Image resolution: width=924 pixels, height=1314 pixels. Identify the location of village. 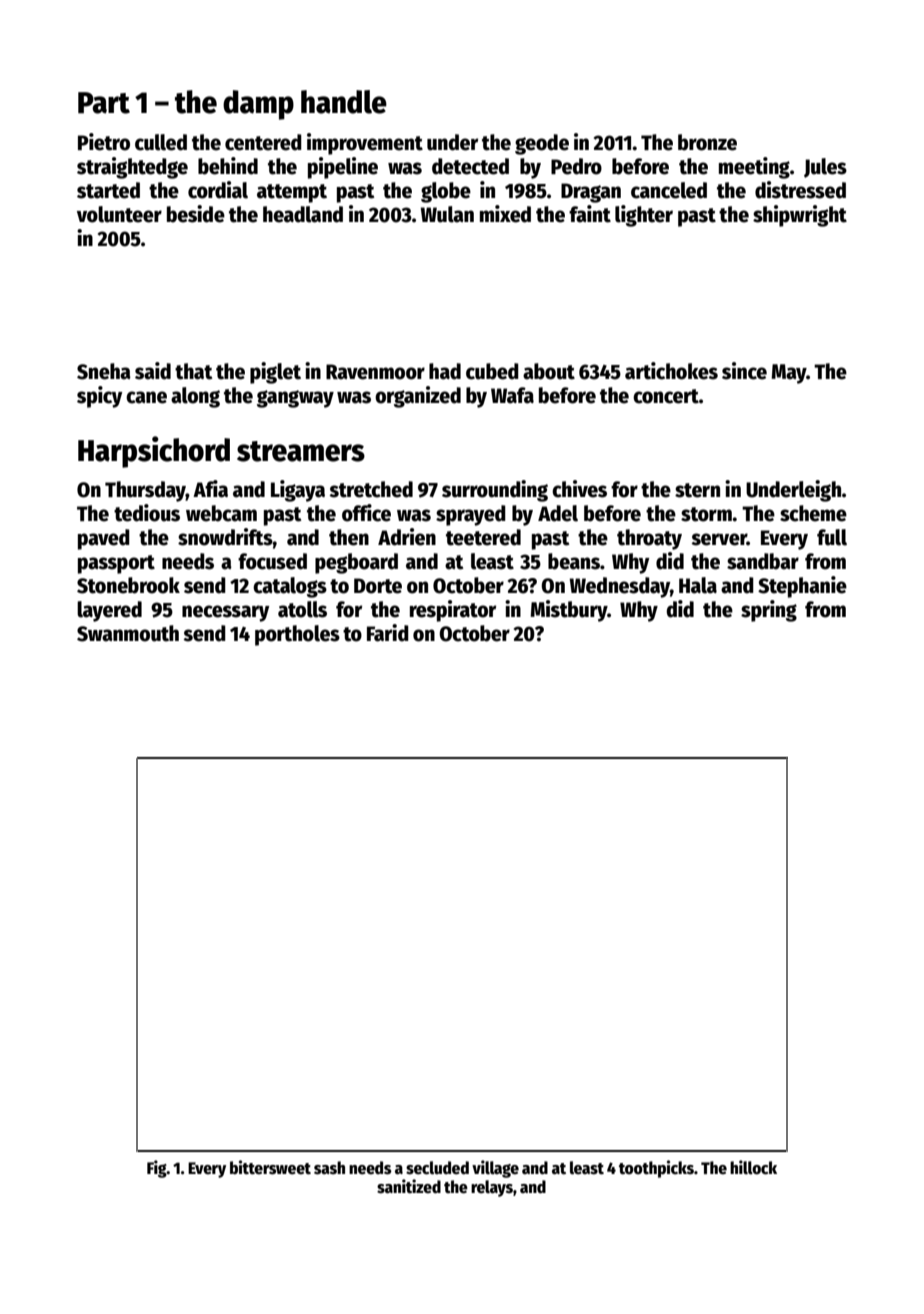
(495, 1169).
